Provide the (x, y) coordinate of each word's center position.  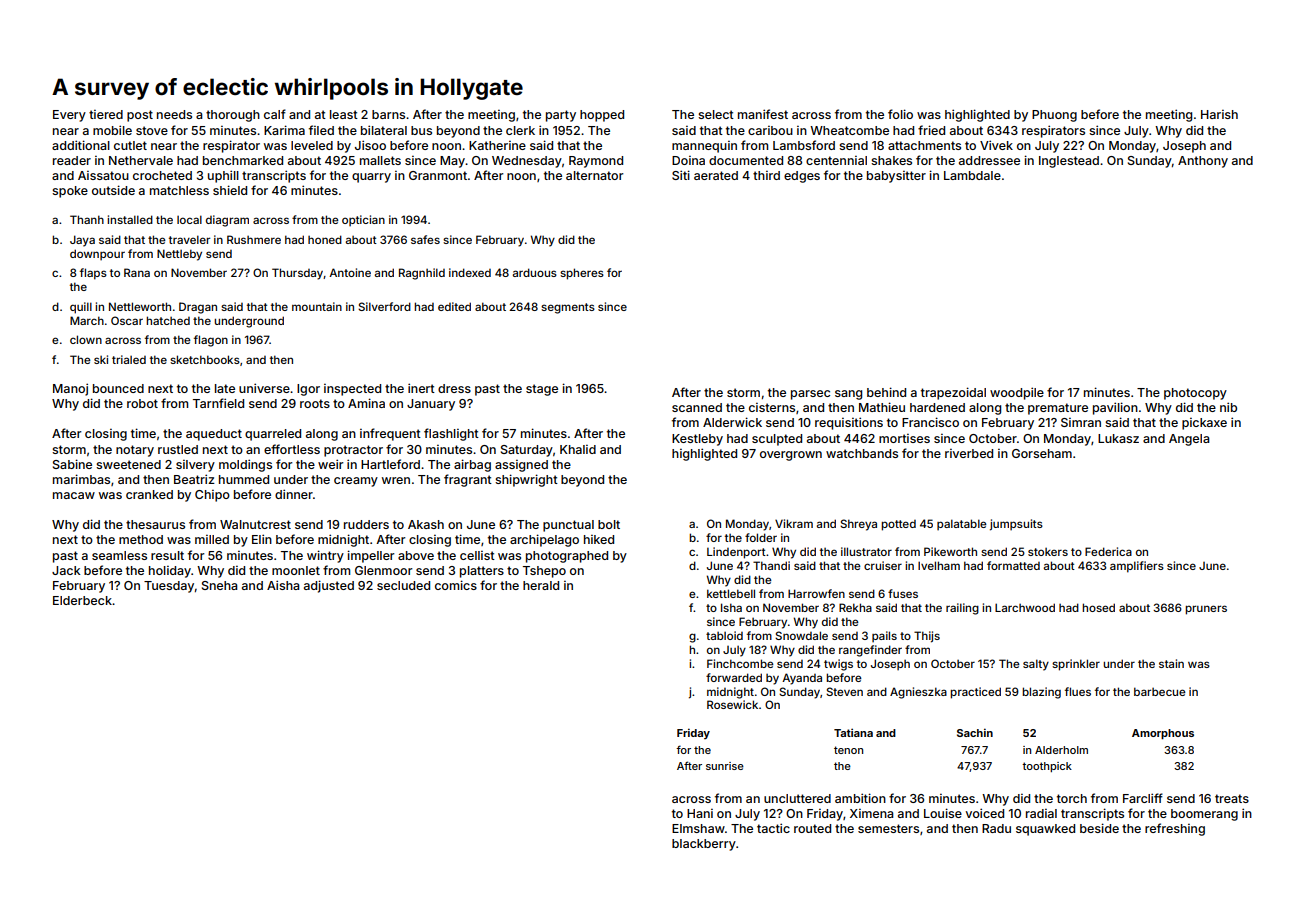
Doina (688, 160)
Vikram (794, 523)
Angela (1189, 440)
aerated (716, 175)
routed (812, 828)
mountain (317, 306)
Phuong (1054, 116)
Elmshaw (698, 828)
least (344, 114)
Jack (66, 570)
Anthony (1203, 162)
